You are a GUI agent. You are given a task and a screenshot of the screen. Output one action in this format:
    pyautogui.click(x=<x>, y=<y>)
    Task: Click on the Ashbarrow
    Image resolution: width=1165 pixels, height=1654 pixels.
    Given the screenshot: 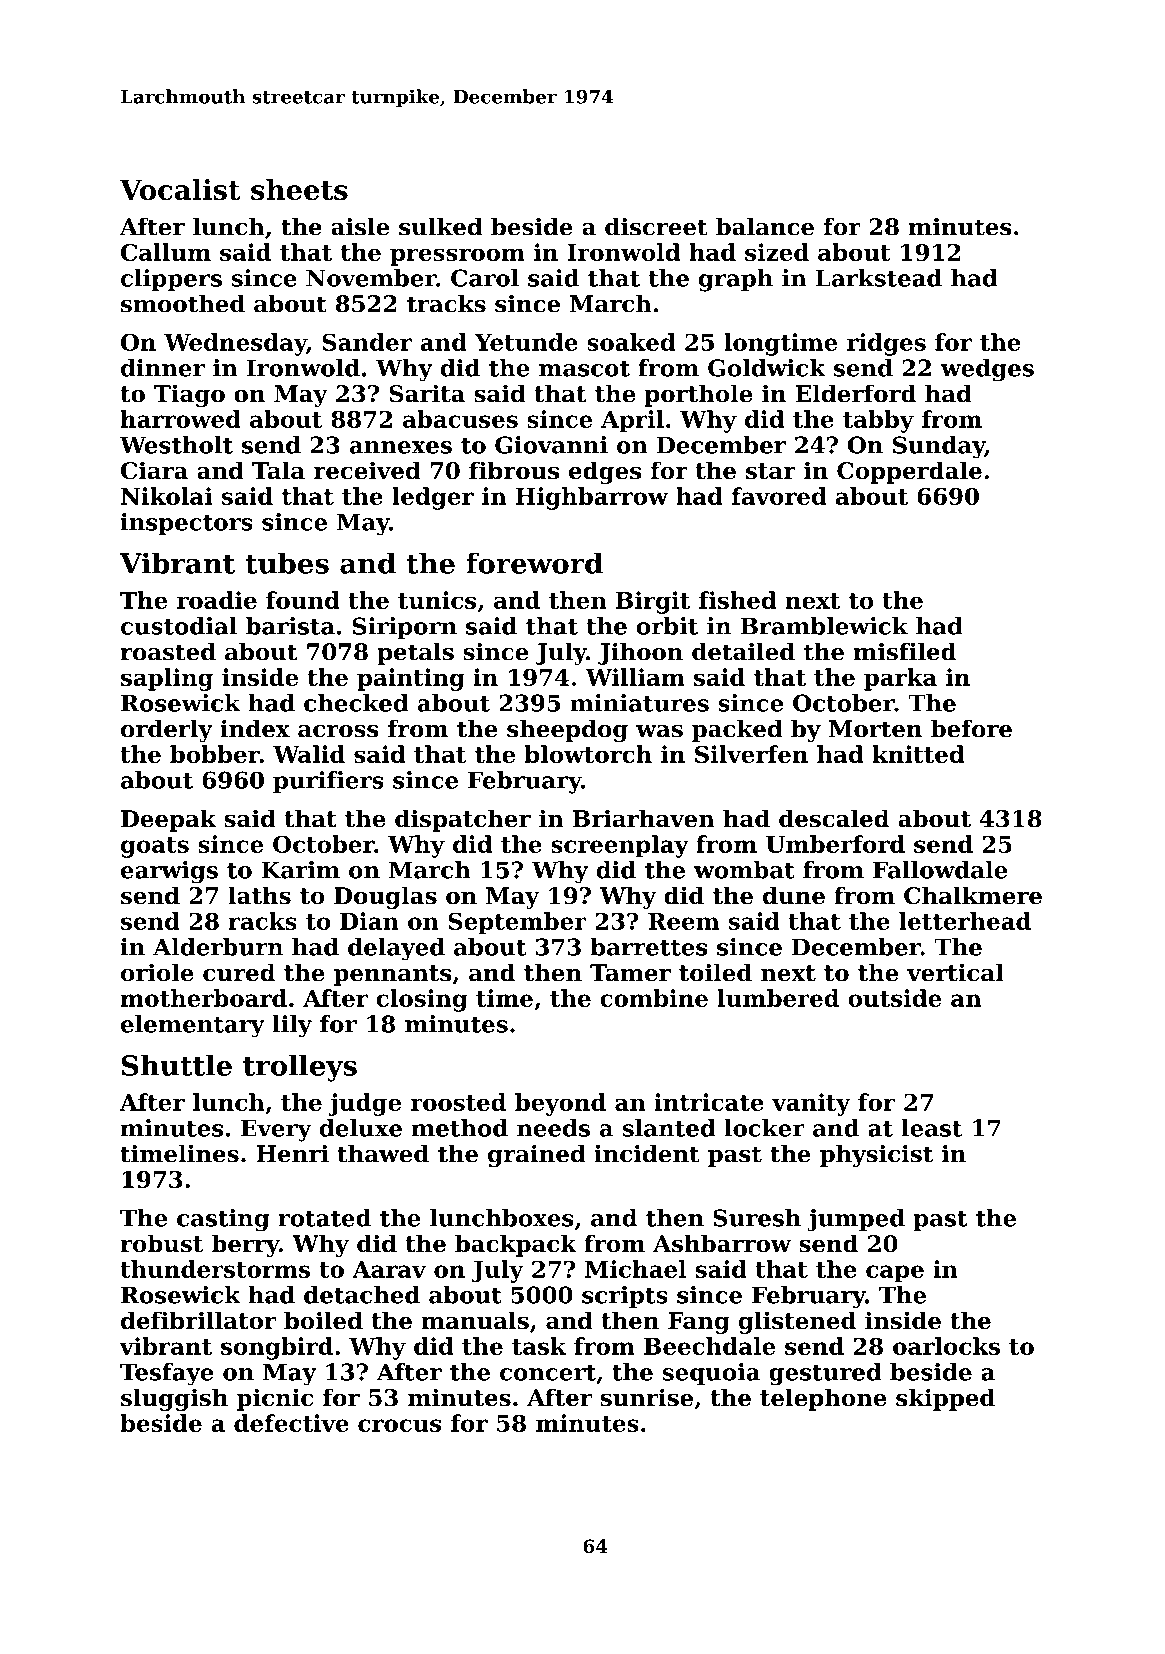 What is the action you would take?
    pyautogui.click(x=722, y=1243)
